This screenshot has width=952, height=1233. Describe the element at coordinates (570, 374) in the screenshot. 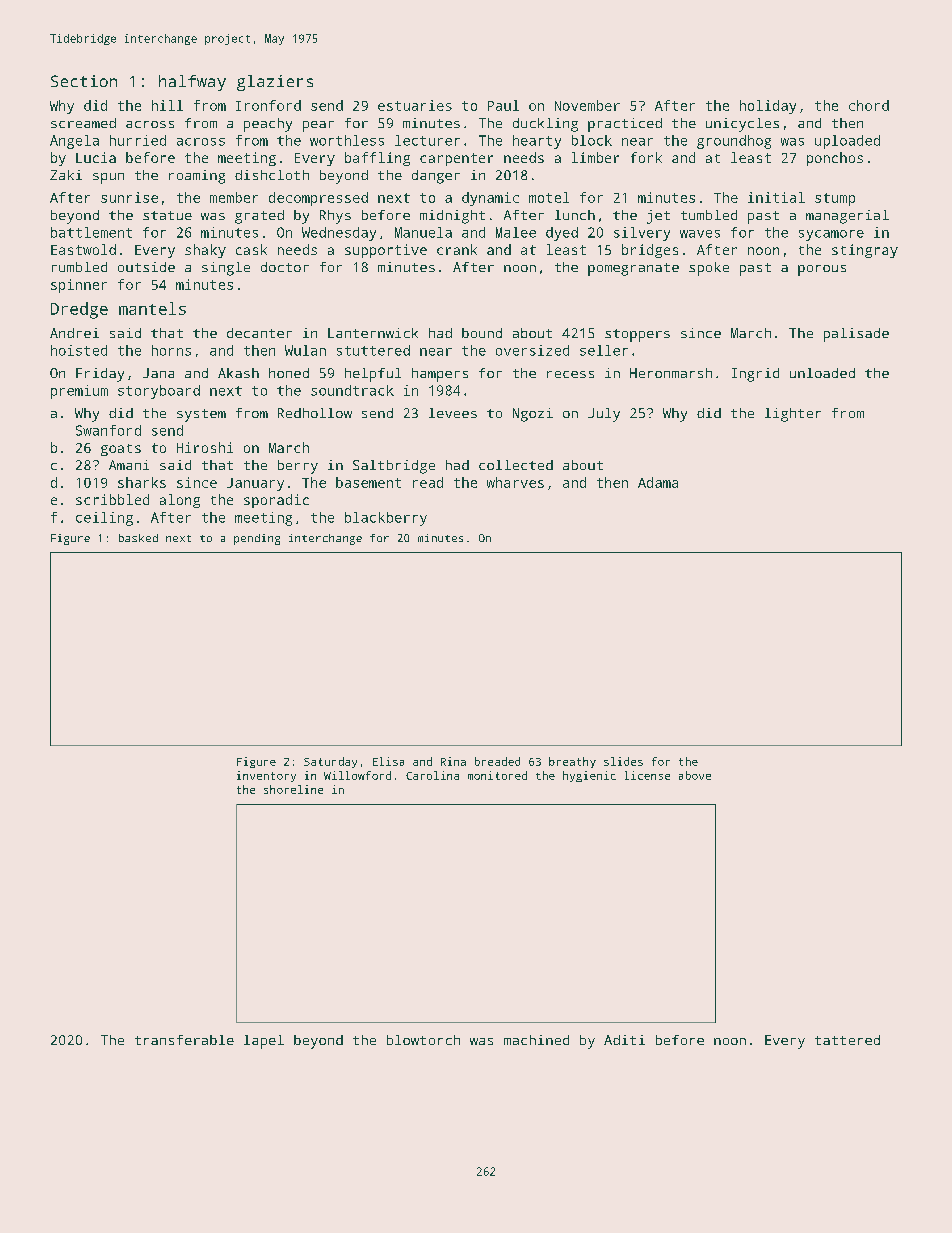

I see `recess` at that location.
